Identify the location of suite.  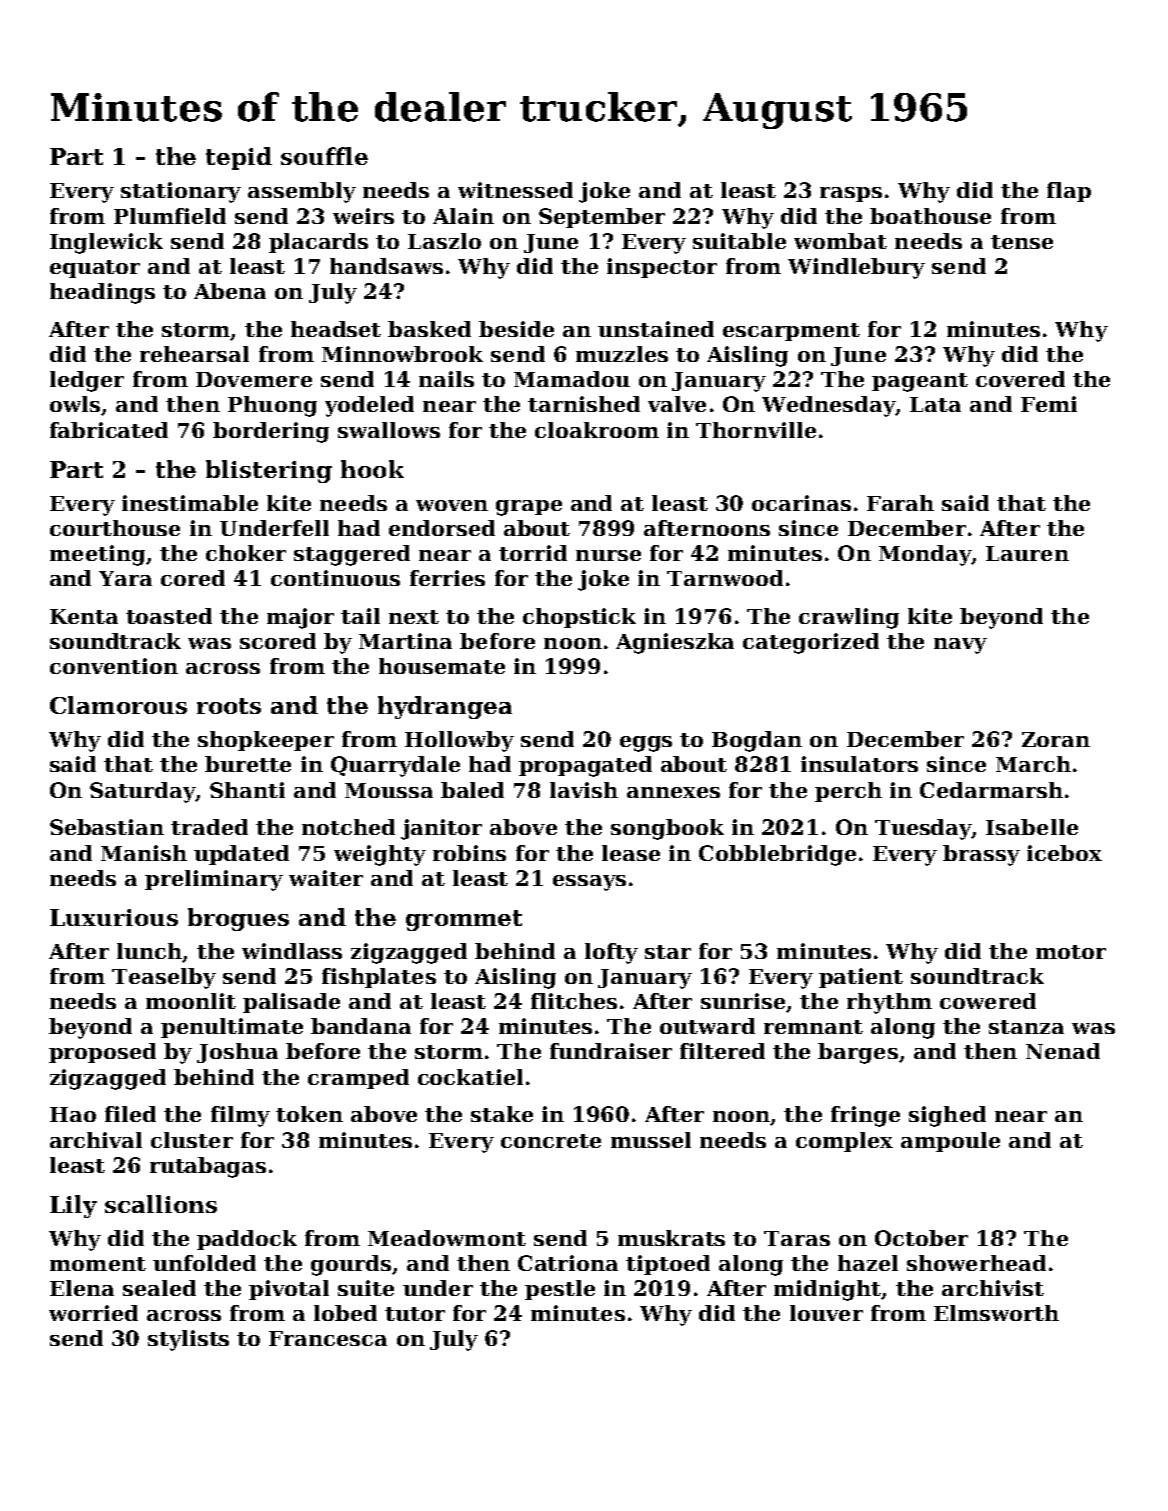
(366, 1288).
